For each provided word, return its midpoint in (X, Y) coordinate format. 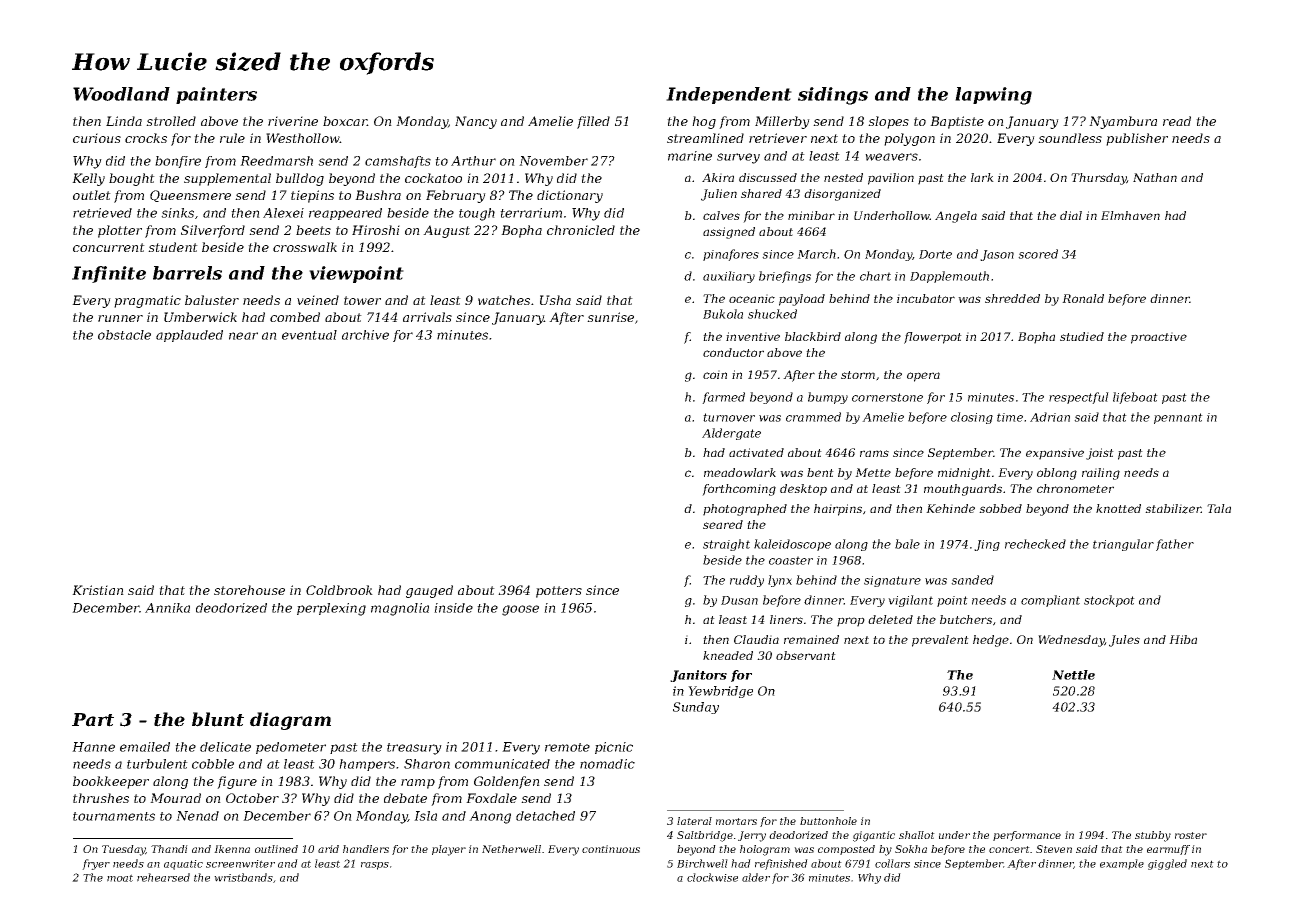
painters (216, 95)
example (1122, 864)
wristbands (243, 877)
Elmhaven (1130, 215)
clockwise (712, 877)
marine (690, 156)
